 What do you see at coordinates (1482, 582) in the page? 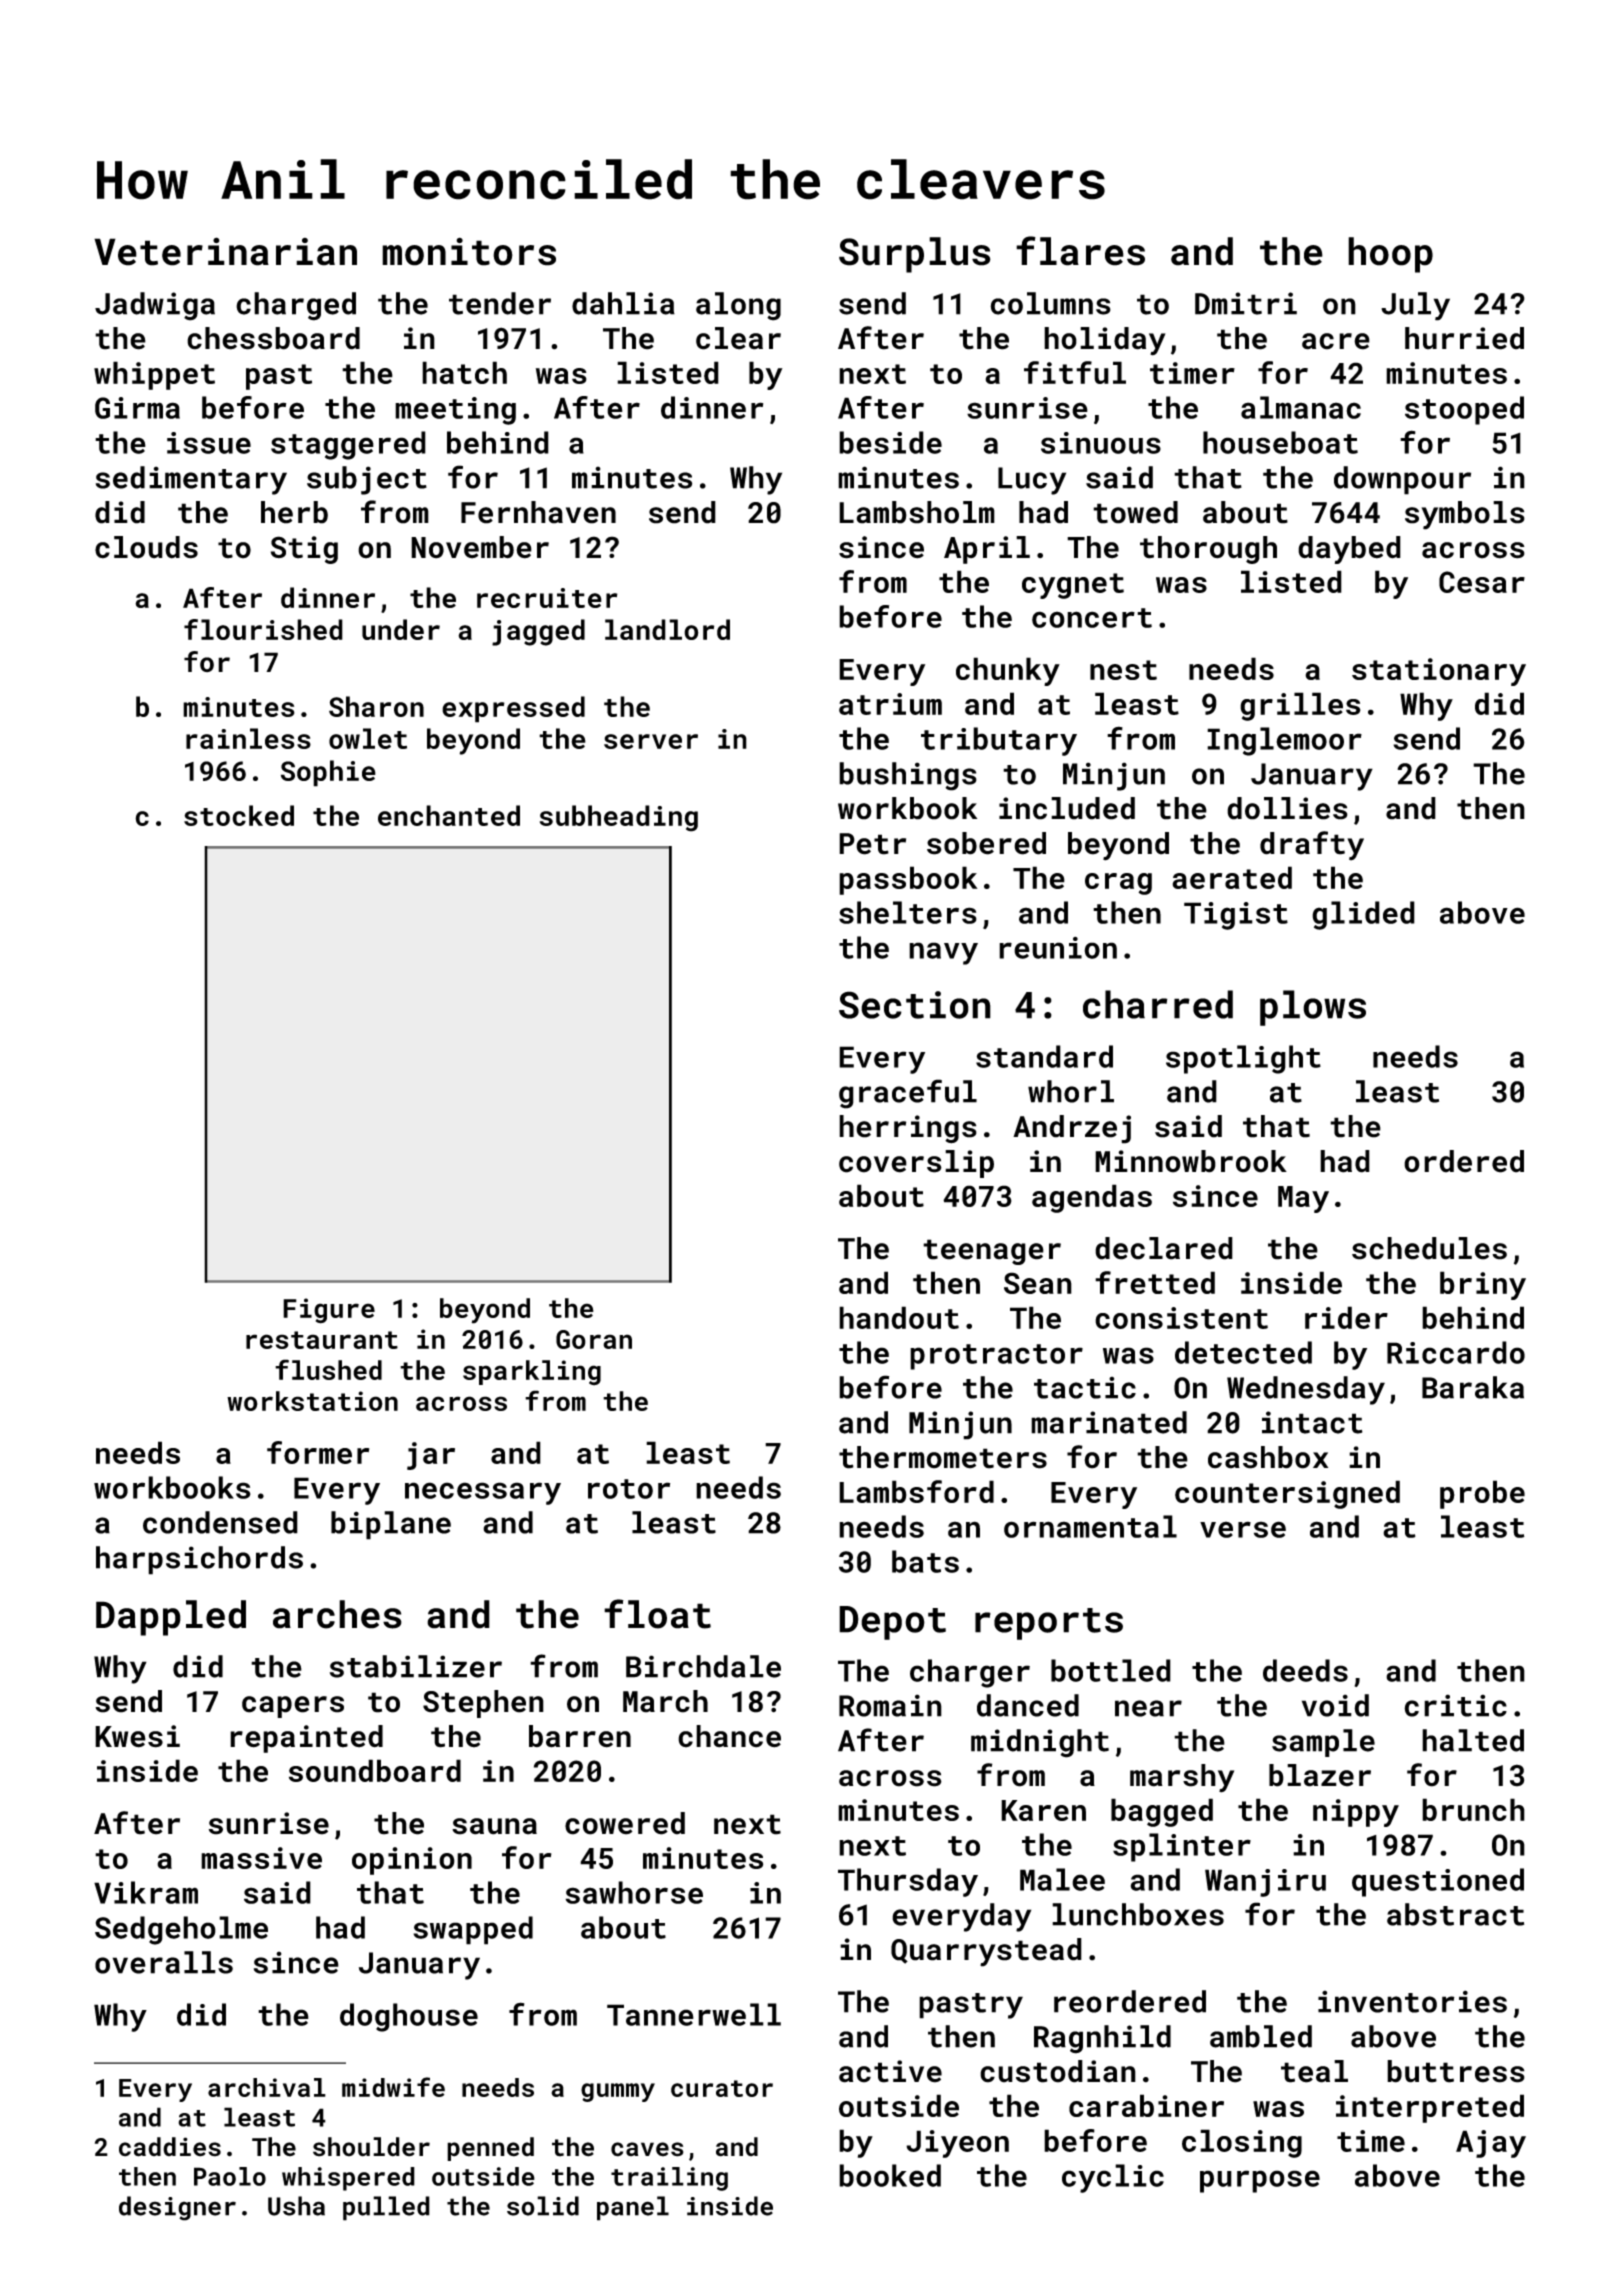
I see `Cesar` at bounding box center [1482, 582].
